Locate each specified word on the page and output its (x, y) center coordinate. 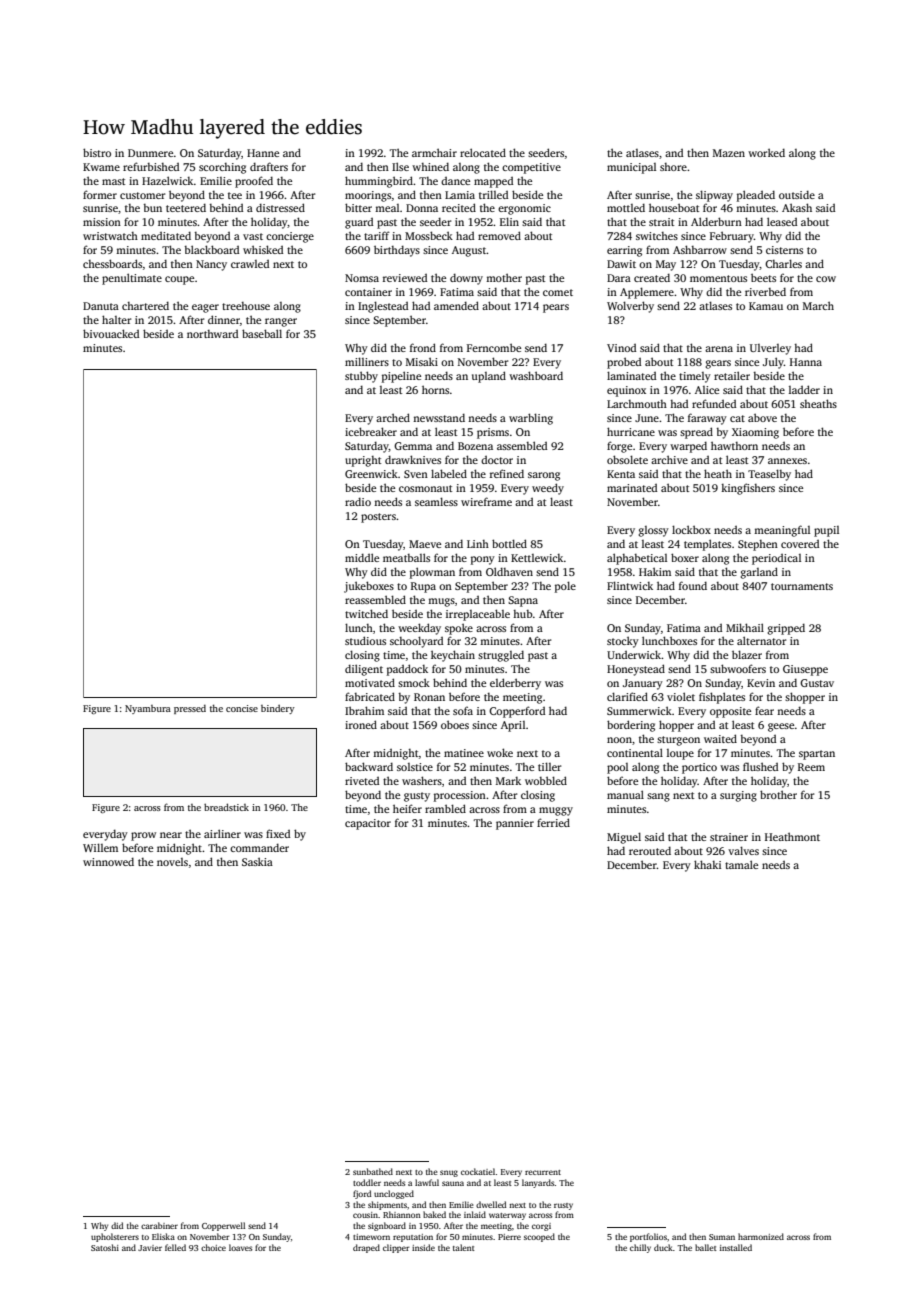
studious (365, 640)
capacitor (368, 824)
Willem (100, 847)
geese (781, 727)
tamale (741, 864)
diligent (364, 670)
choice (213, 1247)
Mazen (729, 153)
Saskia (257, 861)
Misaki (422, 361)
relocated (483, 152)
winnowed (108, 861)
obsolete (627, 459)
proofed (254, 182)
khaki (707, 864)
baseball (262, 333)
